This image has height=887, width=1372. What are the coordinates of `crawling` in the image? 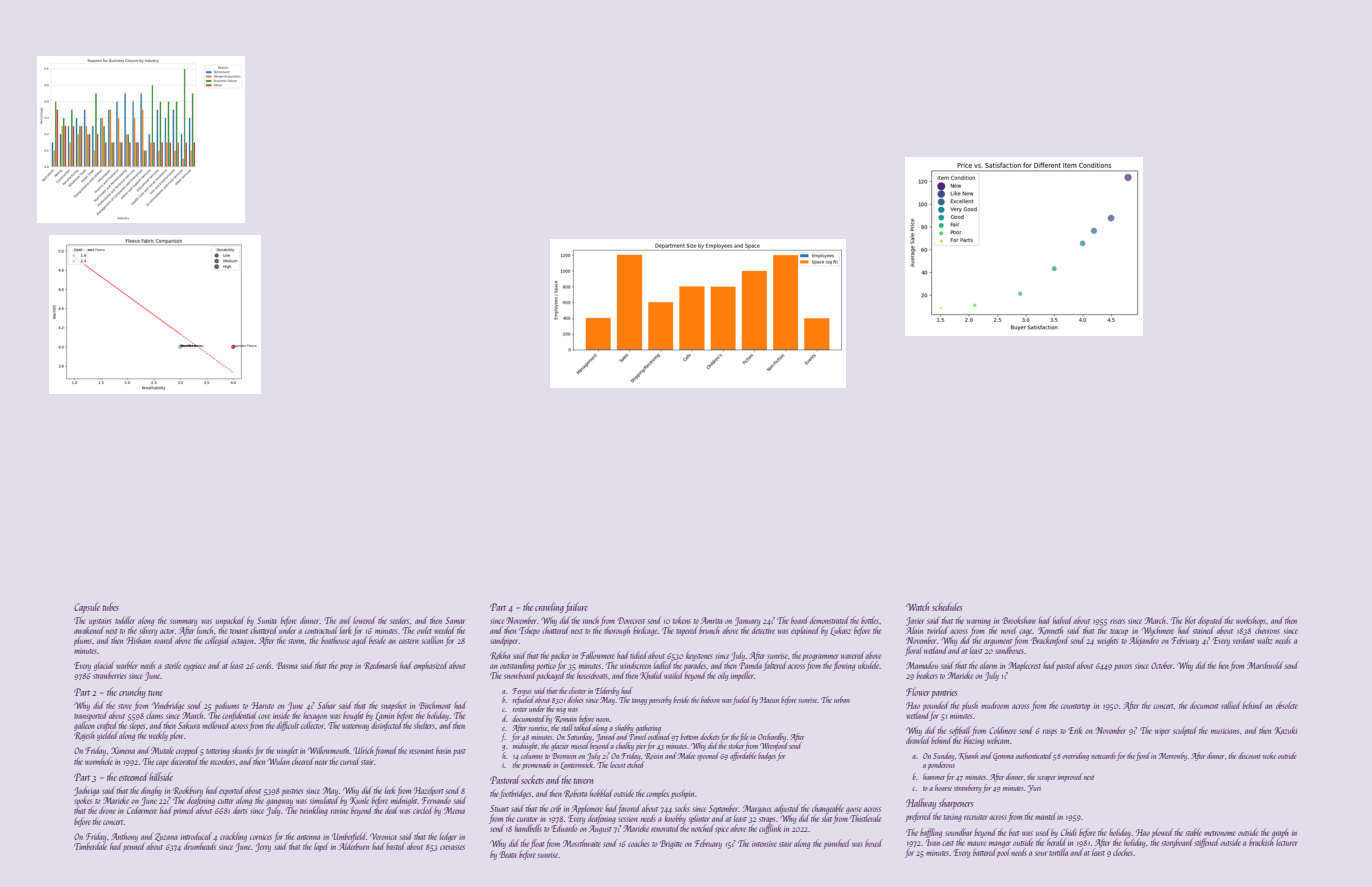 It's located at (549, 607).
